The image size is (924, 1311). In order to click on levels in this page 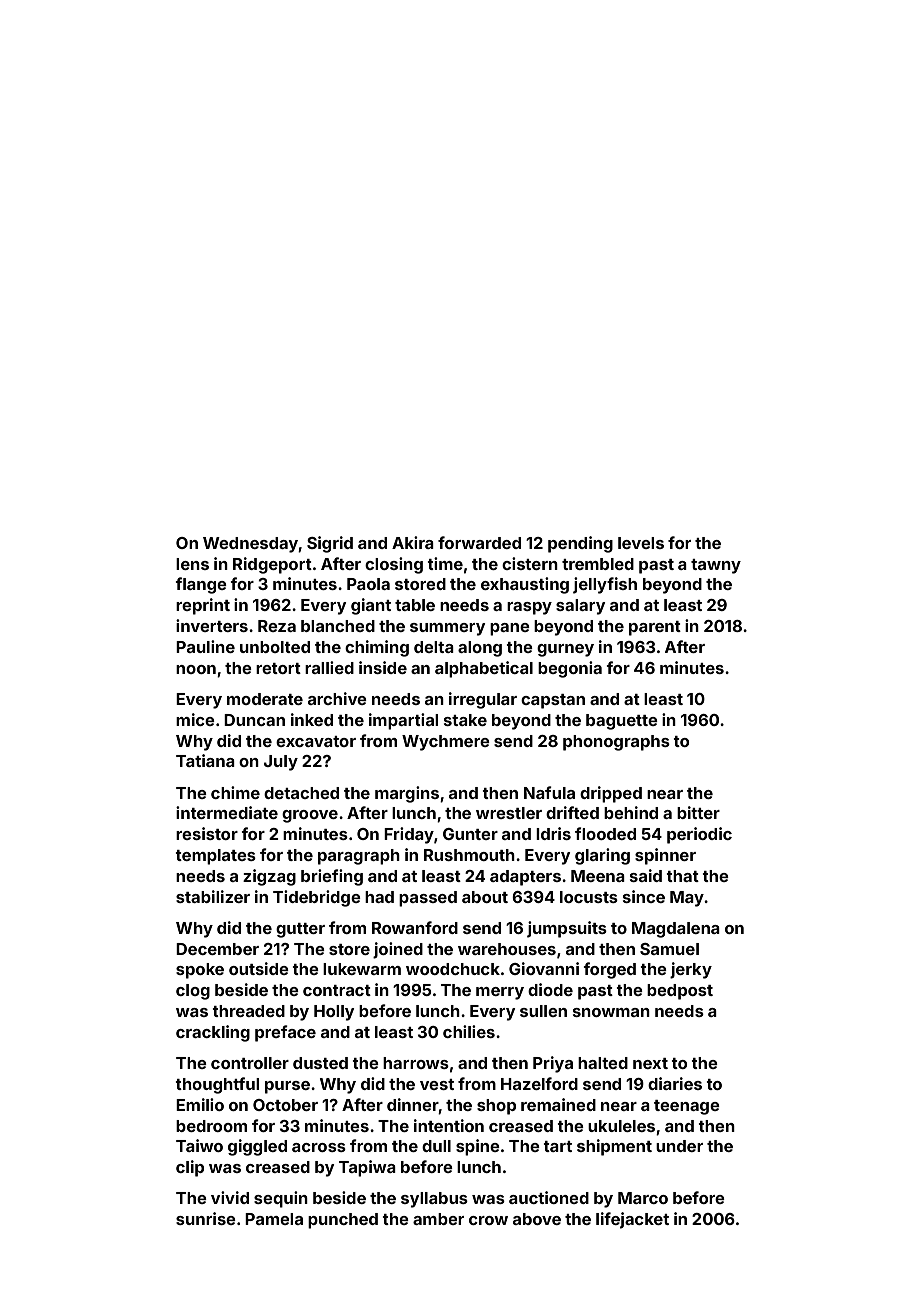, I will do `click(641, 543)`.
